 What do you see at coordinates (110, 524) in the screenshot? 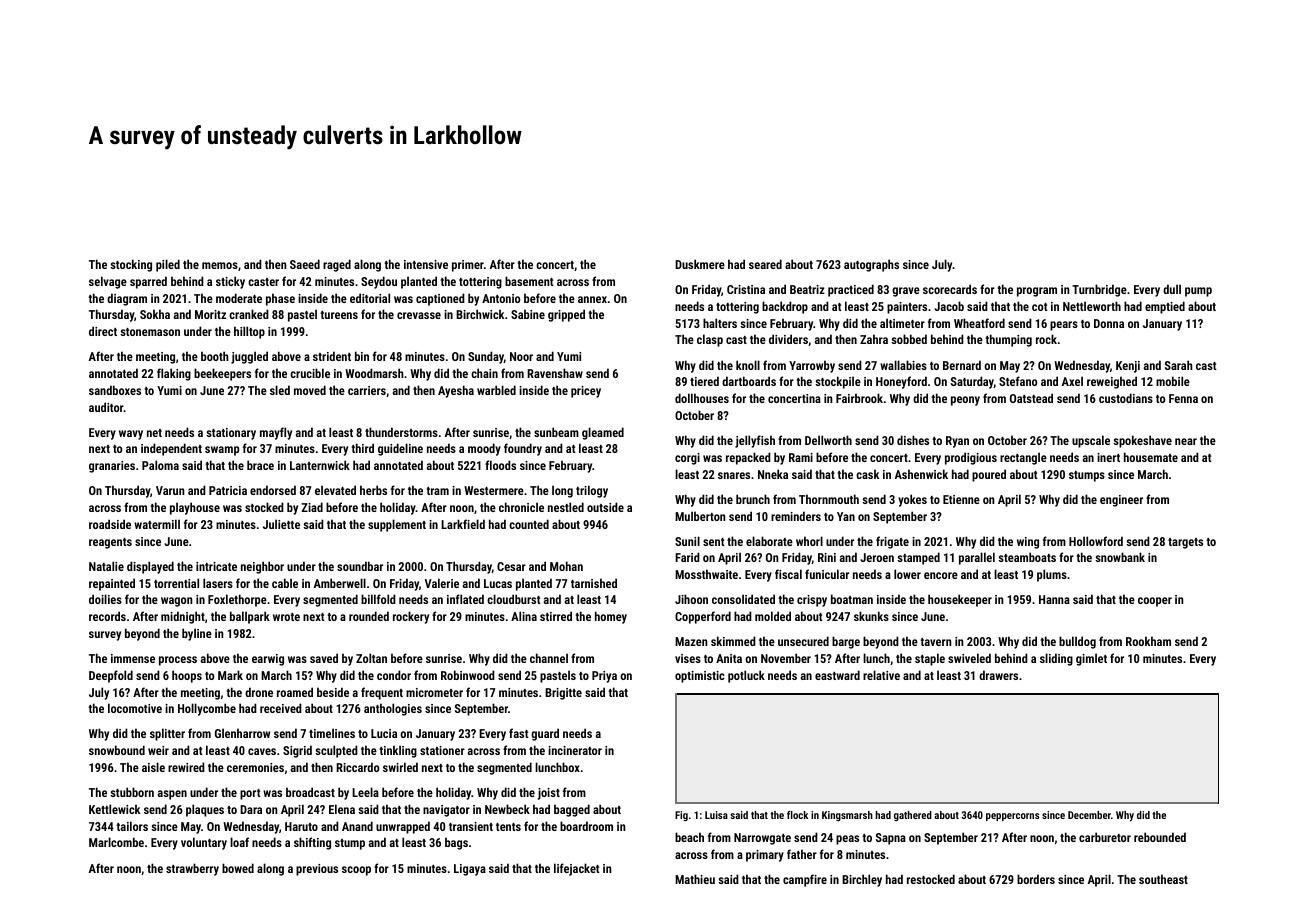
I see `roadside` at bounding box center [110, 524].
